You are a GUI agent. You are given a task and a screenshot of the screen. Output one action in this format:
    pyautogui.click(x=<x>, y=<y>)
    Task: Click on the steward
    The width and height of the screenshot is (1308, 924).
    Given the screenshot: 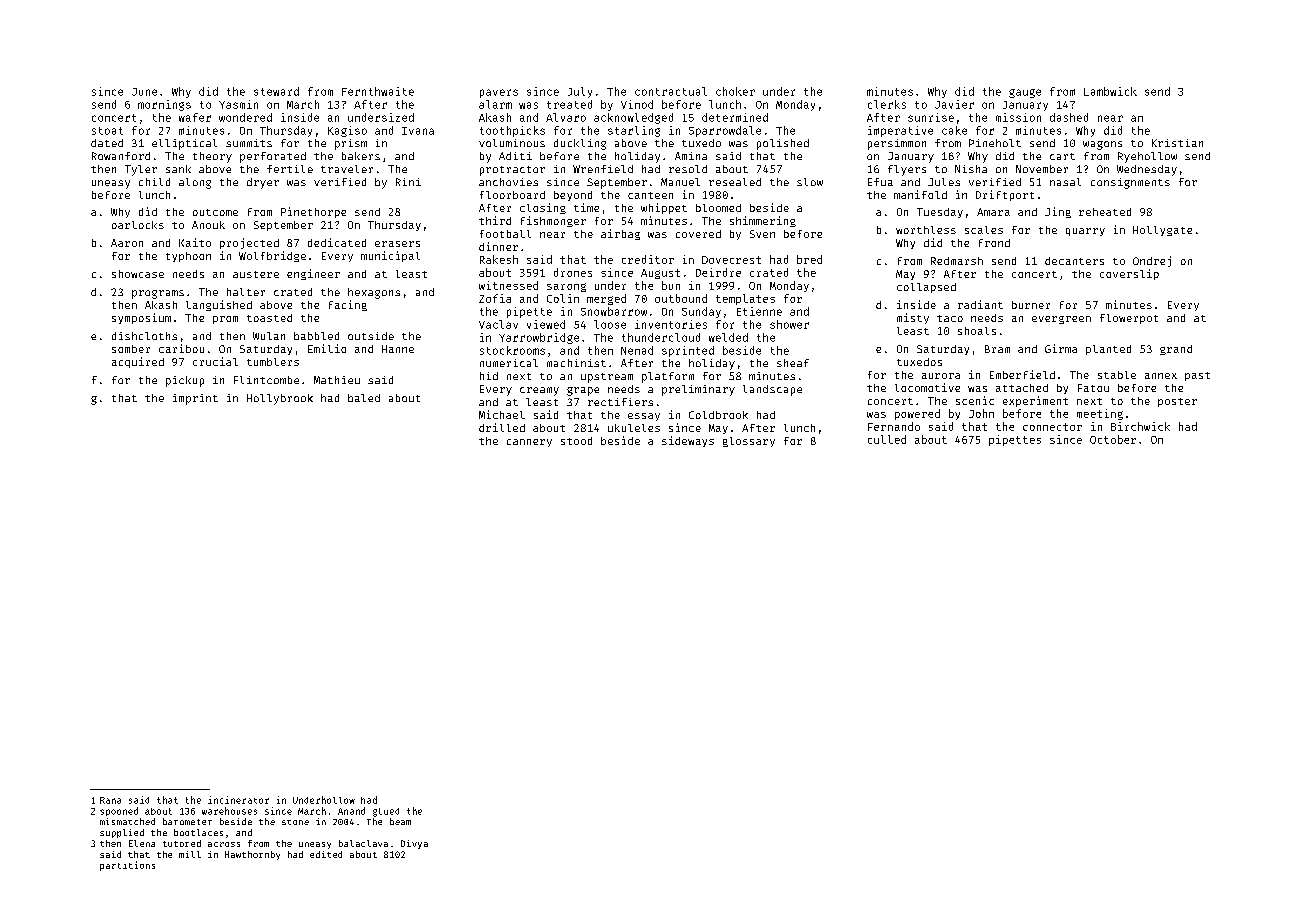 What is the action you would take?
    pyautogui.click(x=276, y=91)
